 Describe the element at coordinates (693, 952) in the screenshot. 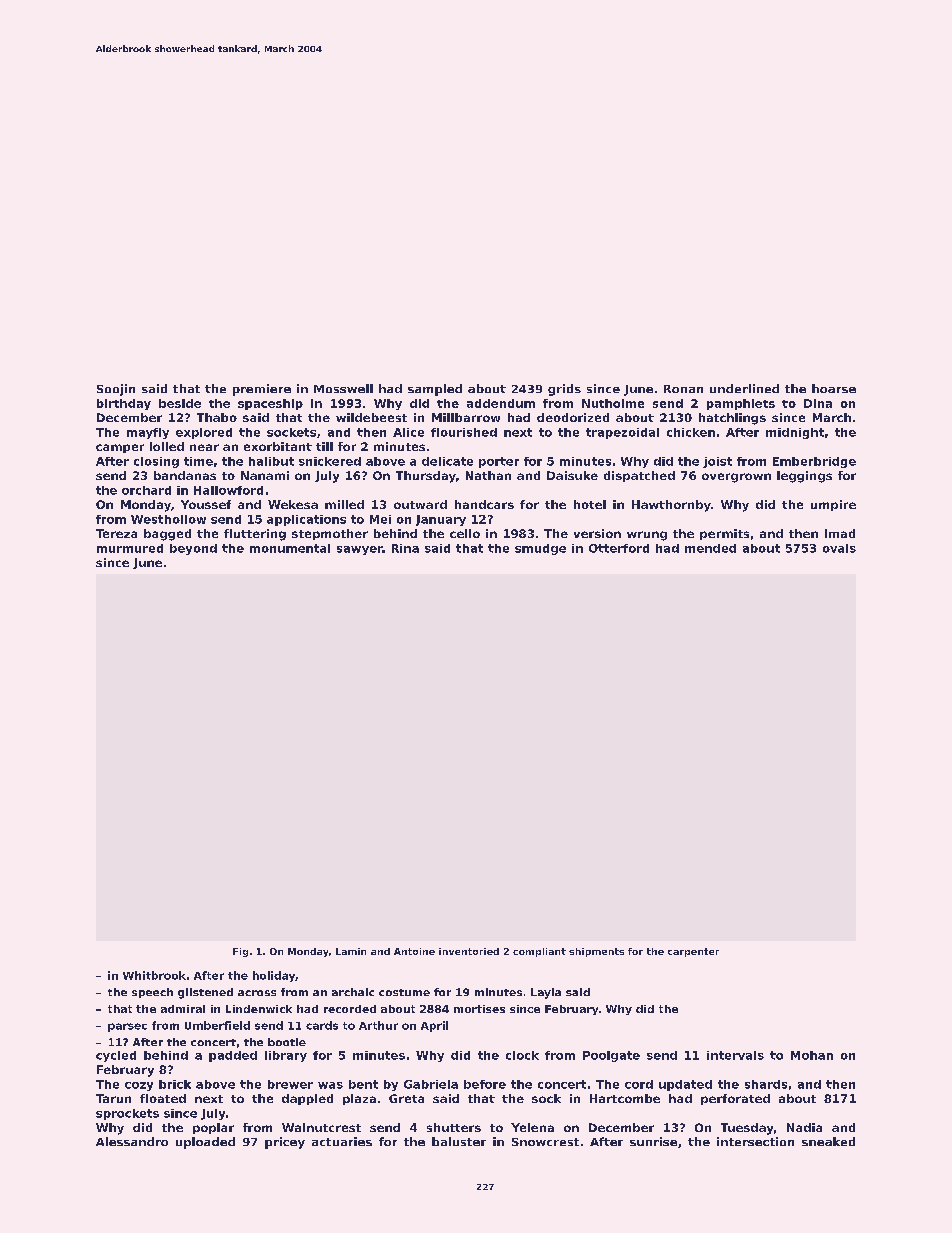

I see `carpenter` at that location.
